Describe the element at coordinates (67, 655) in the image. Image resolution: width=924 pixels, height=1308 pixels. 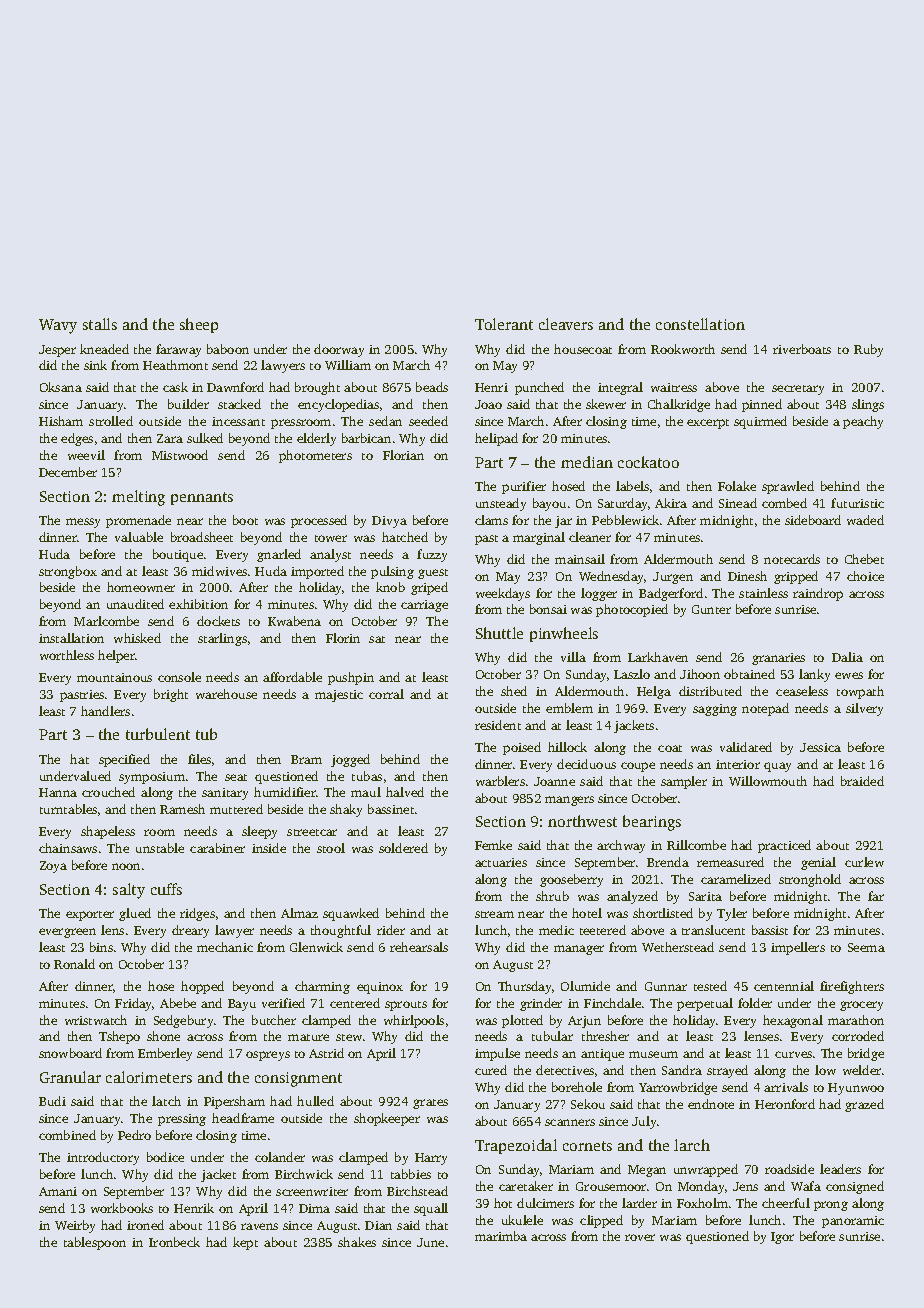
I see `worthless` at that location.
